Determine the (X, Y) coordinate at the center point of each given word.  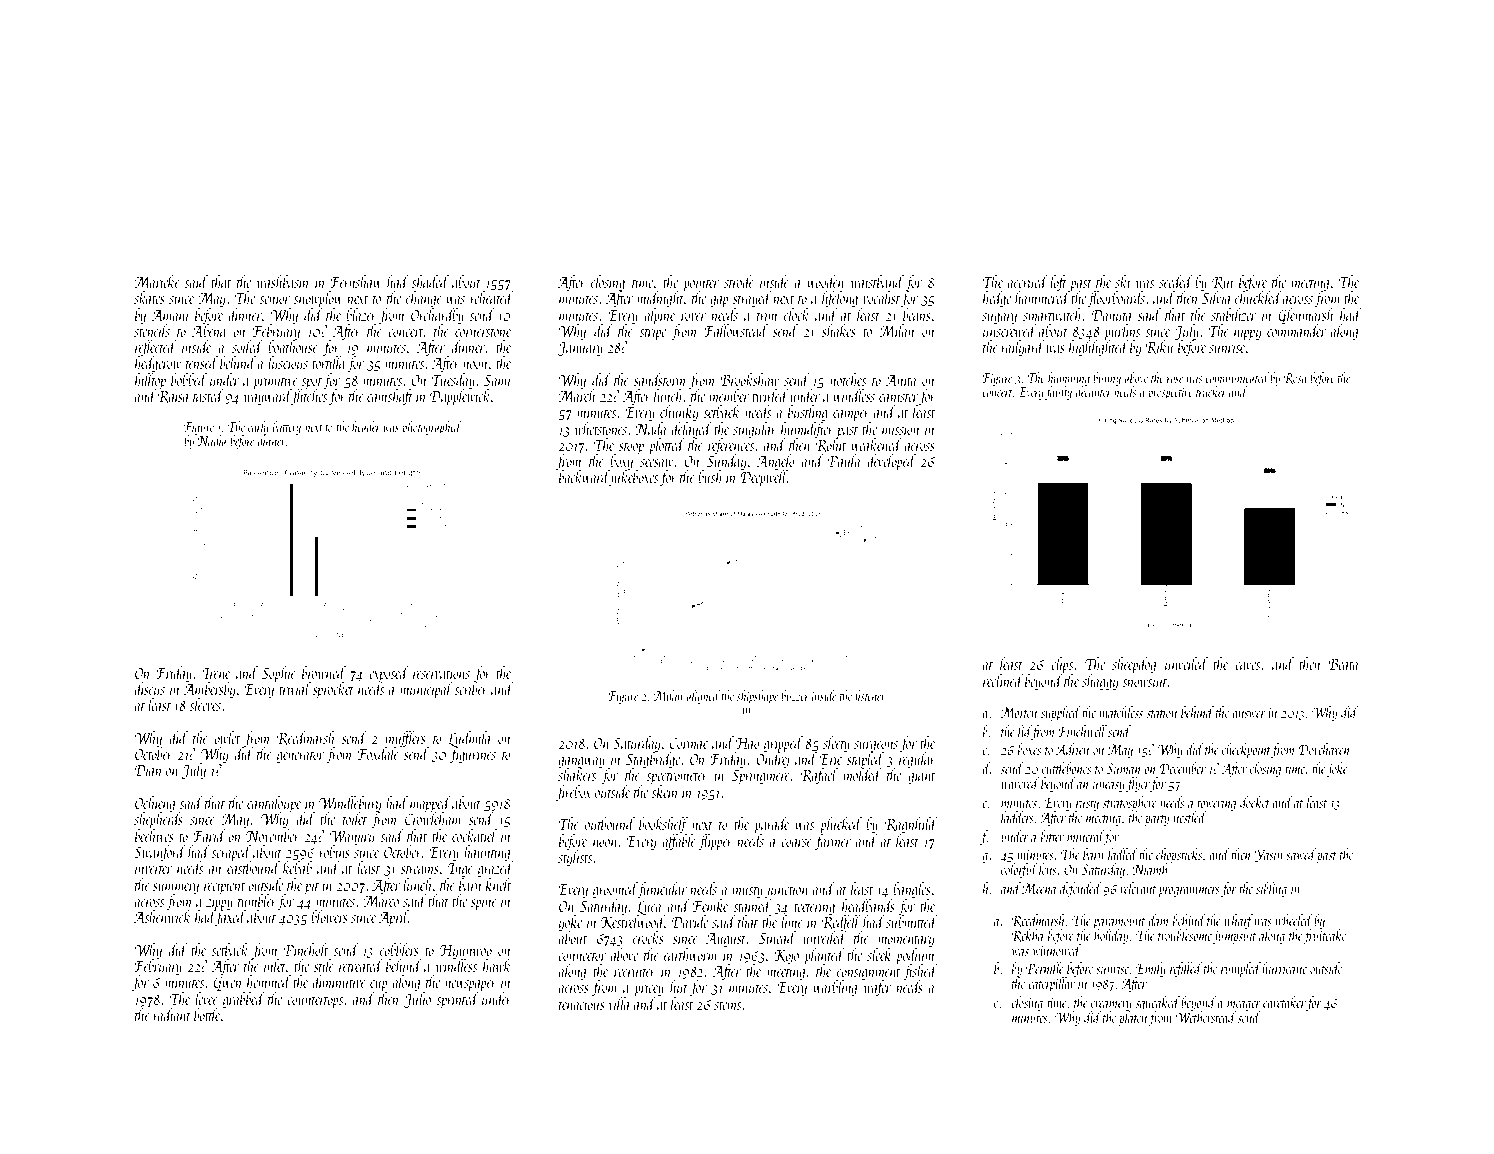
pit (311, 887)
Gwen (227, 983)
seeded (1176, 281)
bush (710, 476)
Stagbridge (653, 760)
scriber (471, 688)
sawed (1301, 854)
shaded (430, 281)
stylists (575, 858)
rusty (1087, 805)
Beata (1343, 664)
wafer (878, 988)
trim (767, 315)
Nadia (211, 440)
